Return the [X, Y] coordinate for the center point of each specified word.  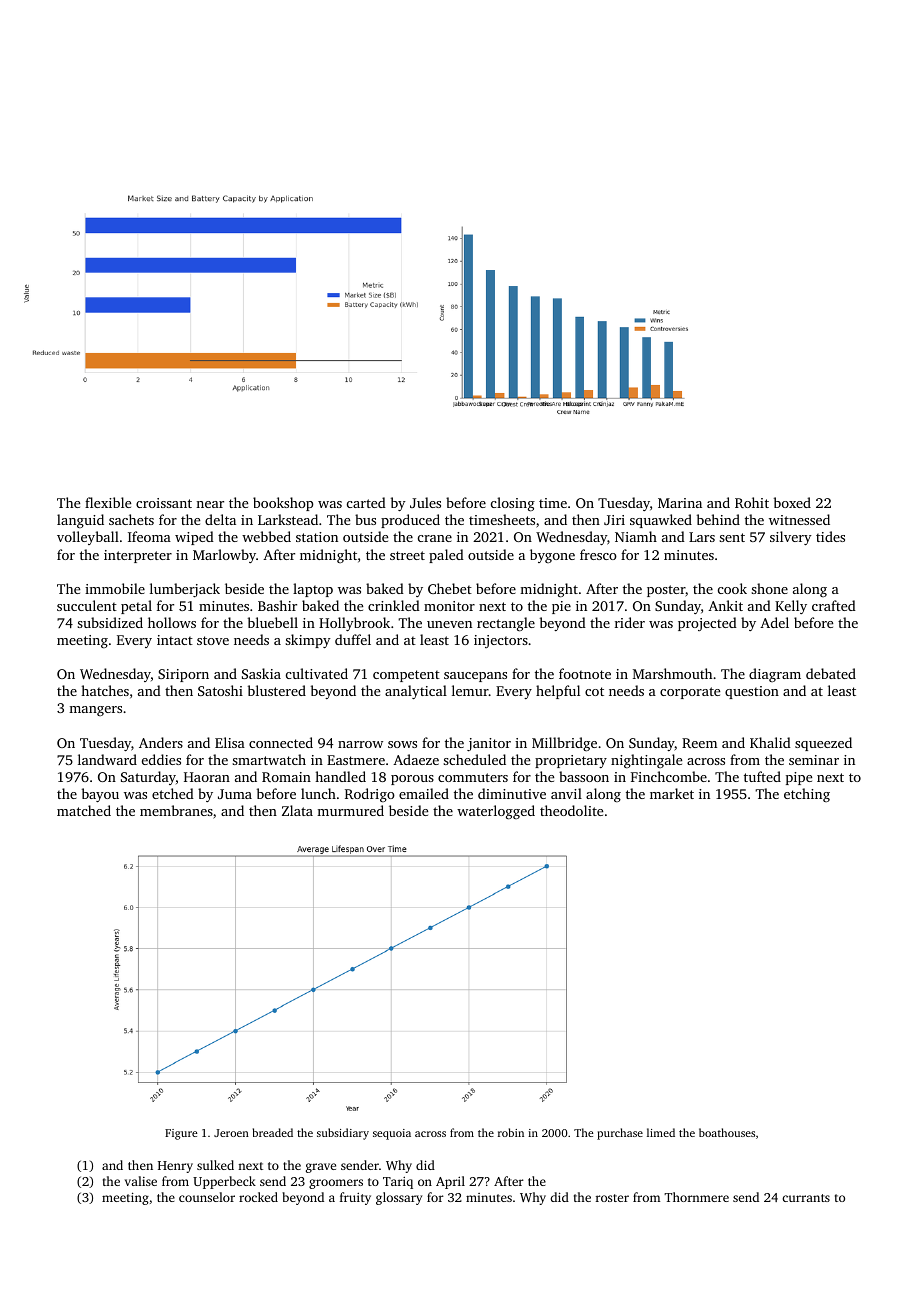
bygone [552, 556]
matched [84, 810]
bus [365, 519]
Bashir [277, 605]
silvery [791, 538]
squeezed [823, 744]
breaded [273, 1132]
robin [511, 1132]
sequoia [392, 1134]
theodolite [571, 810]
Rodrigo [370, 795]
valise [141, 1181]
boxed [792, 502]
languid [80, 521]
